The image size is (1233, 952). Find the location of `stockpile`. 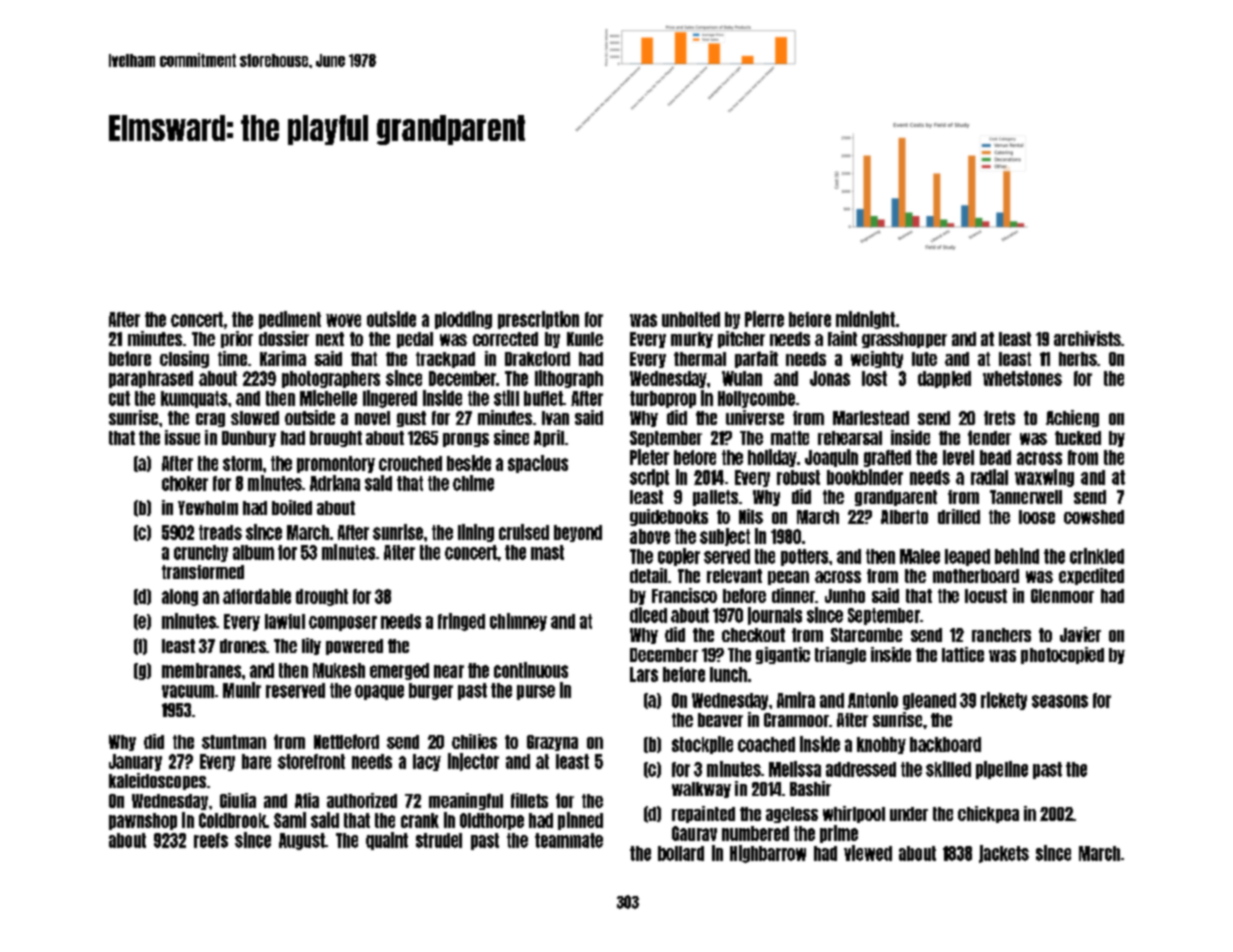

stockpile is located at coordinates (702, 745).
